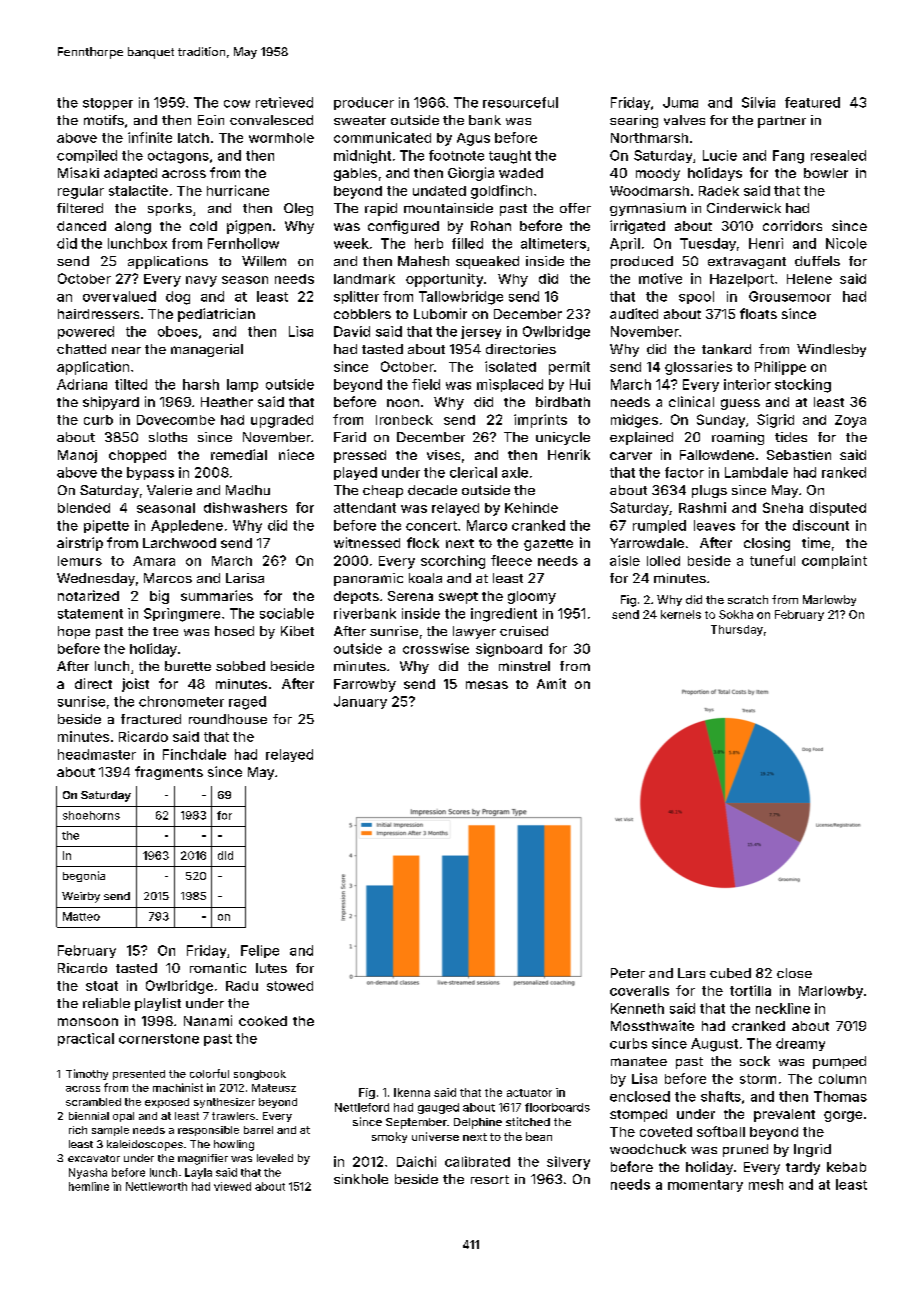  I want to click on stoat, so click(102, 986).
